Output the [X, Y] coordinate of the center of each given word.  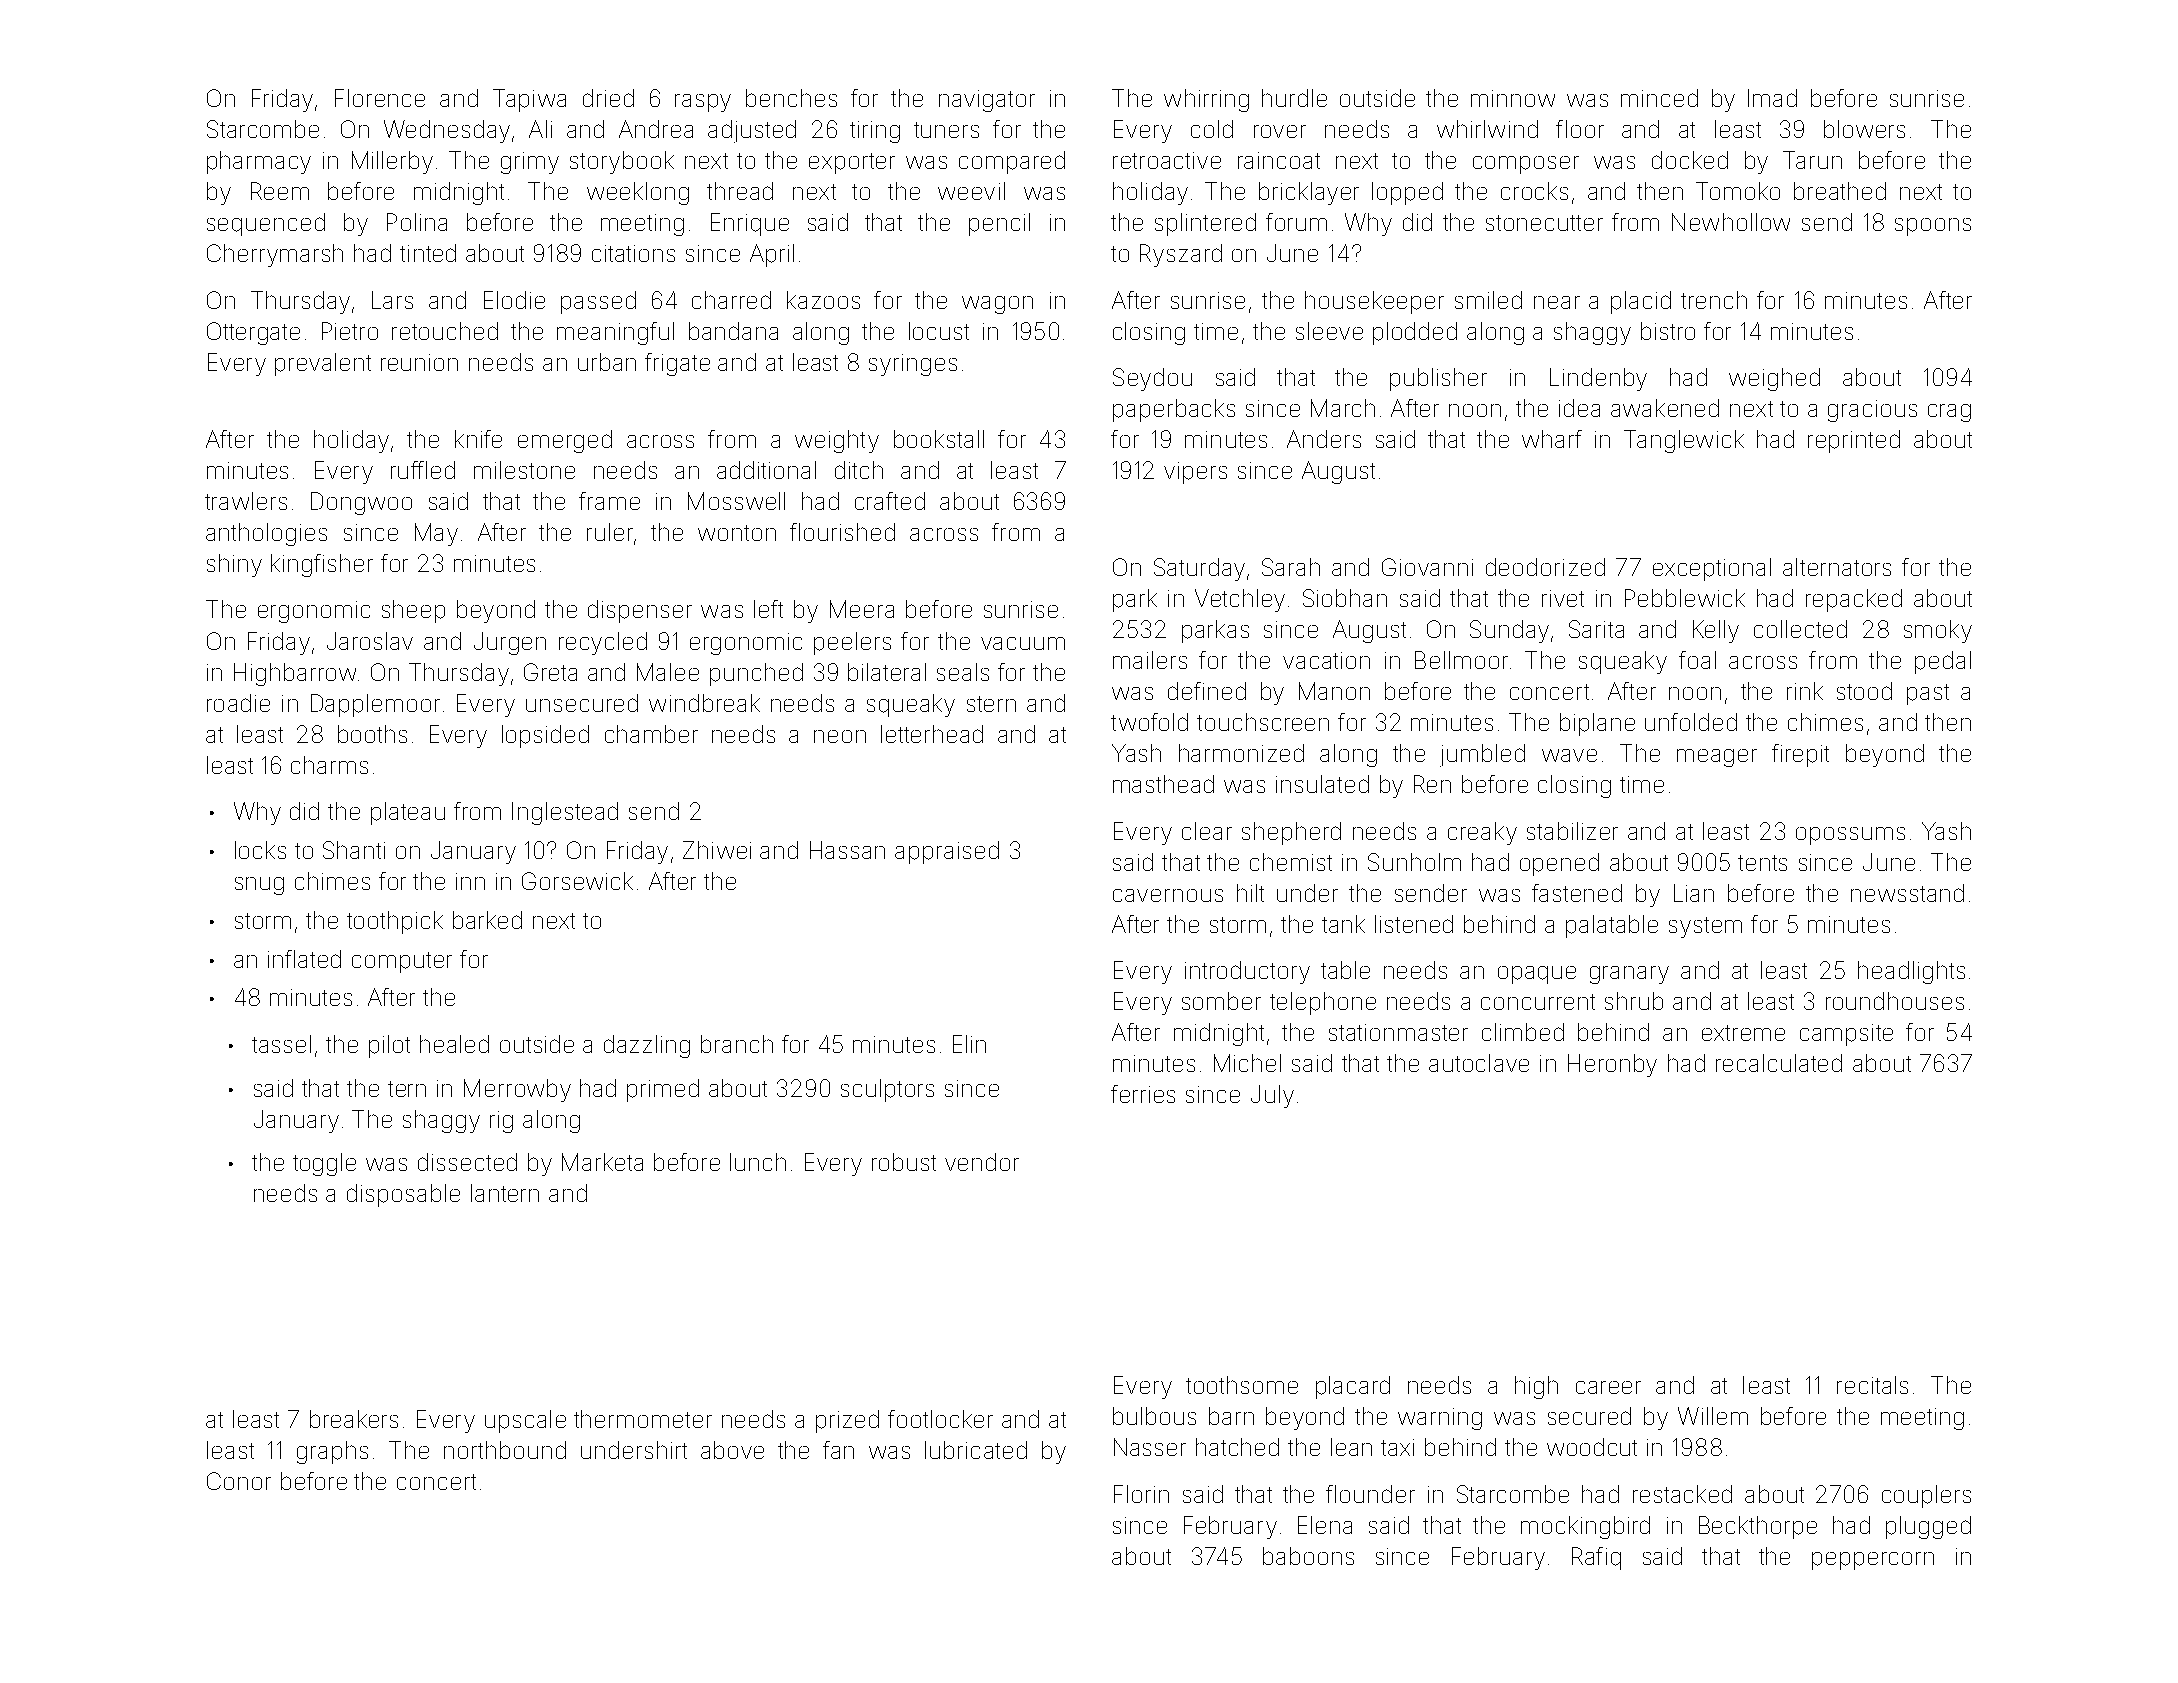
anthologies [266, 534]
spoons [1933, 227]
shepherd [1291, 833]
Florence [380, 98]
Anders [1324, 439]
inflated [304, 959]
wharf [1552, 439]
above [732, 1450]
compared [1012, 162]
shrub [1634, 1001]
